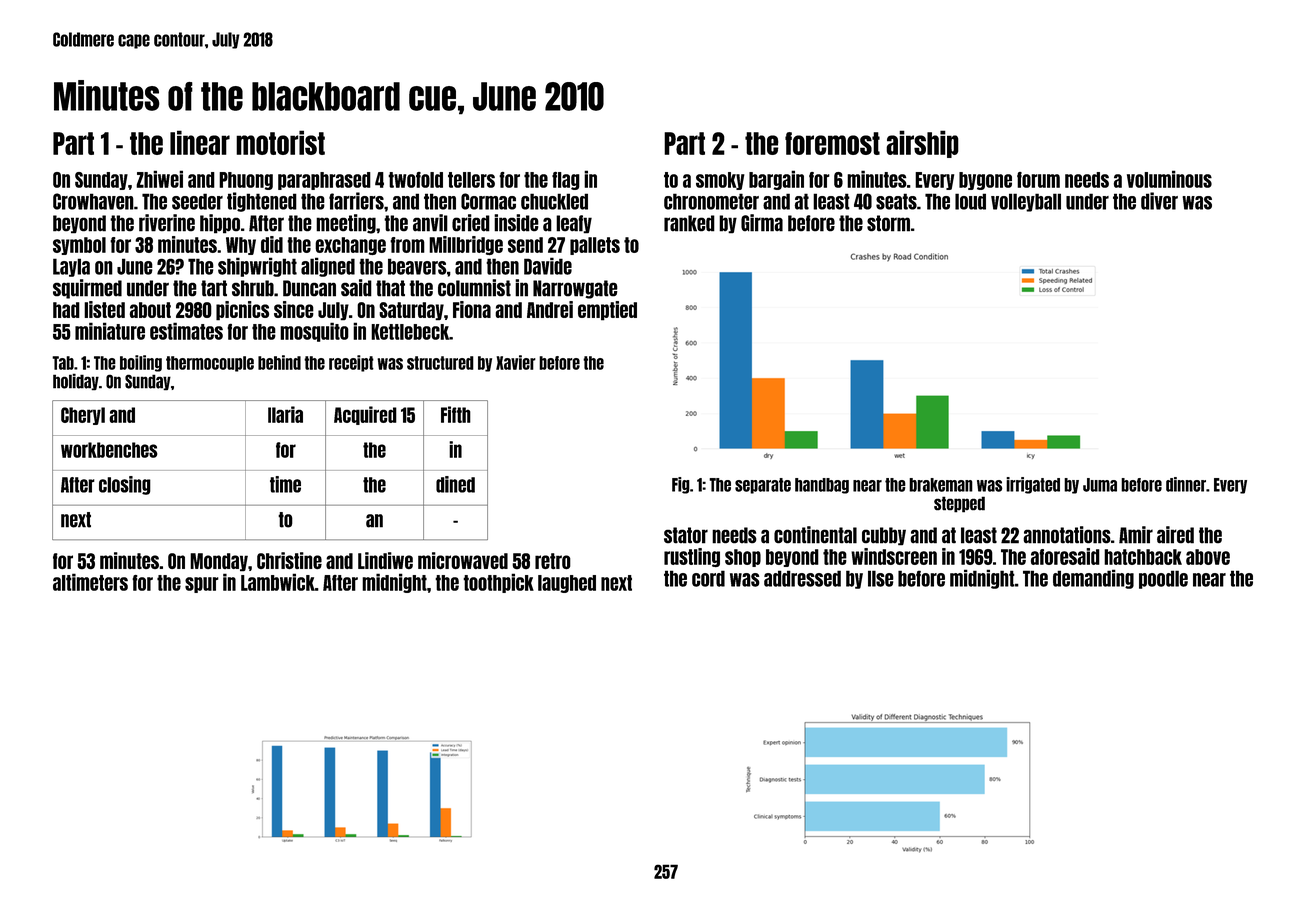 The width and height of the page is (1308, 924). Describe the element at coordinates (455, 484) in the page. I see `dined` at that location.
